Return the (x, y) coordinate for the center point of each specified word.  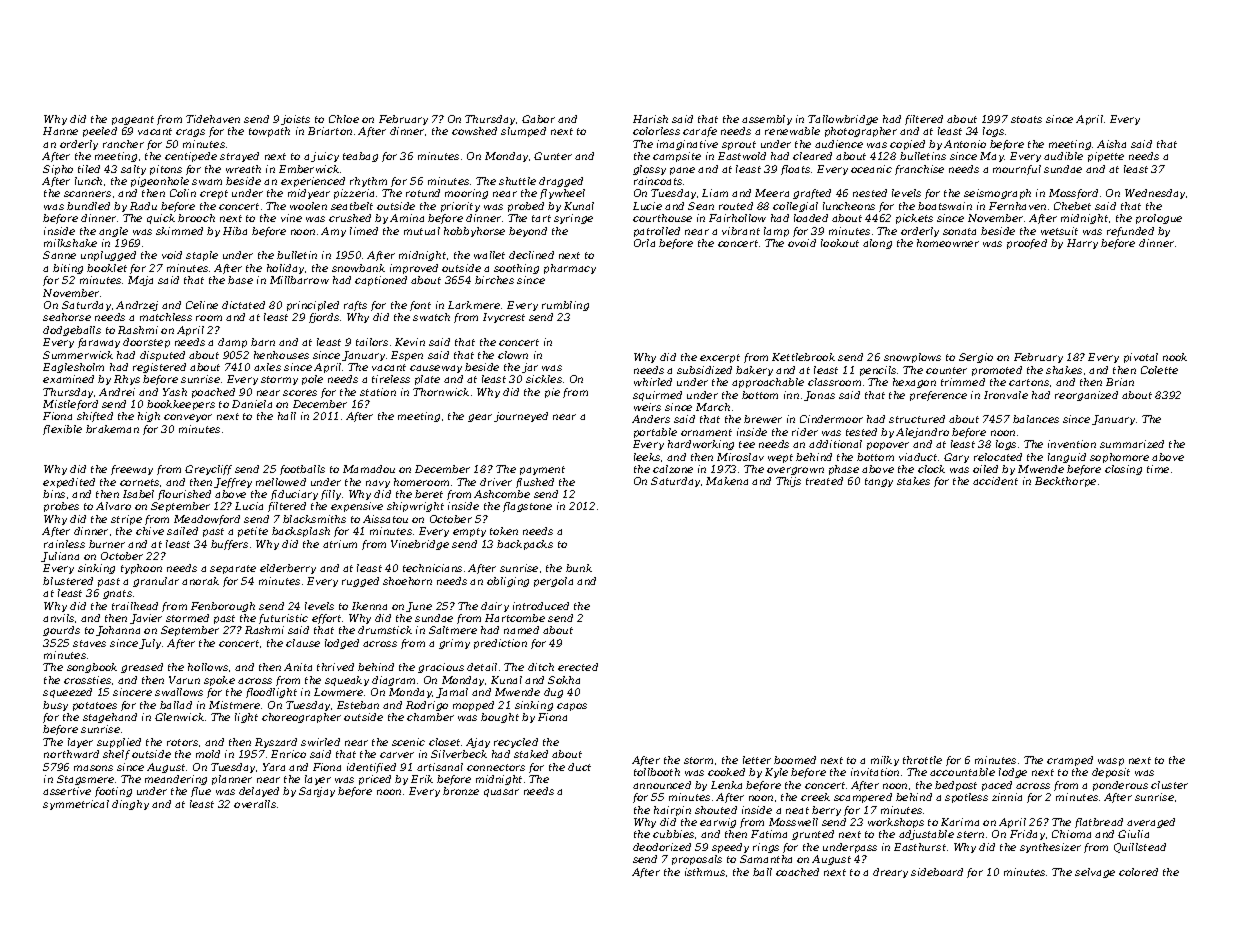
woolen (308, 206)
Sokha (564, 680)
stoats (1026, 119)
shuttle (517, 181)
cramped (1070, 761)
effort (326, 619)
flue (201, 792)
